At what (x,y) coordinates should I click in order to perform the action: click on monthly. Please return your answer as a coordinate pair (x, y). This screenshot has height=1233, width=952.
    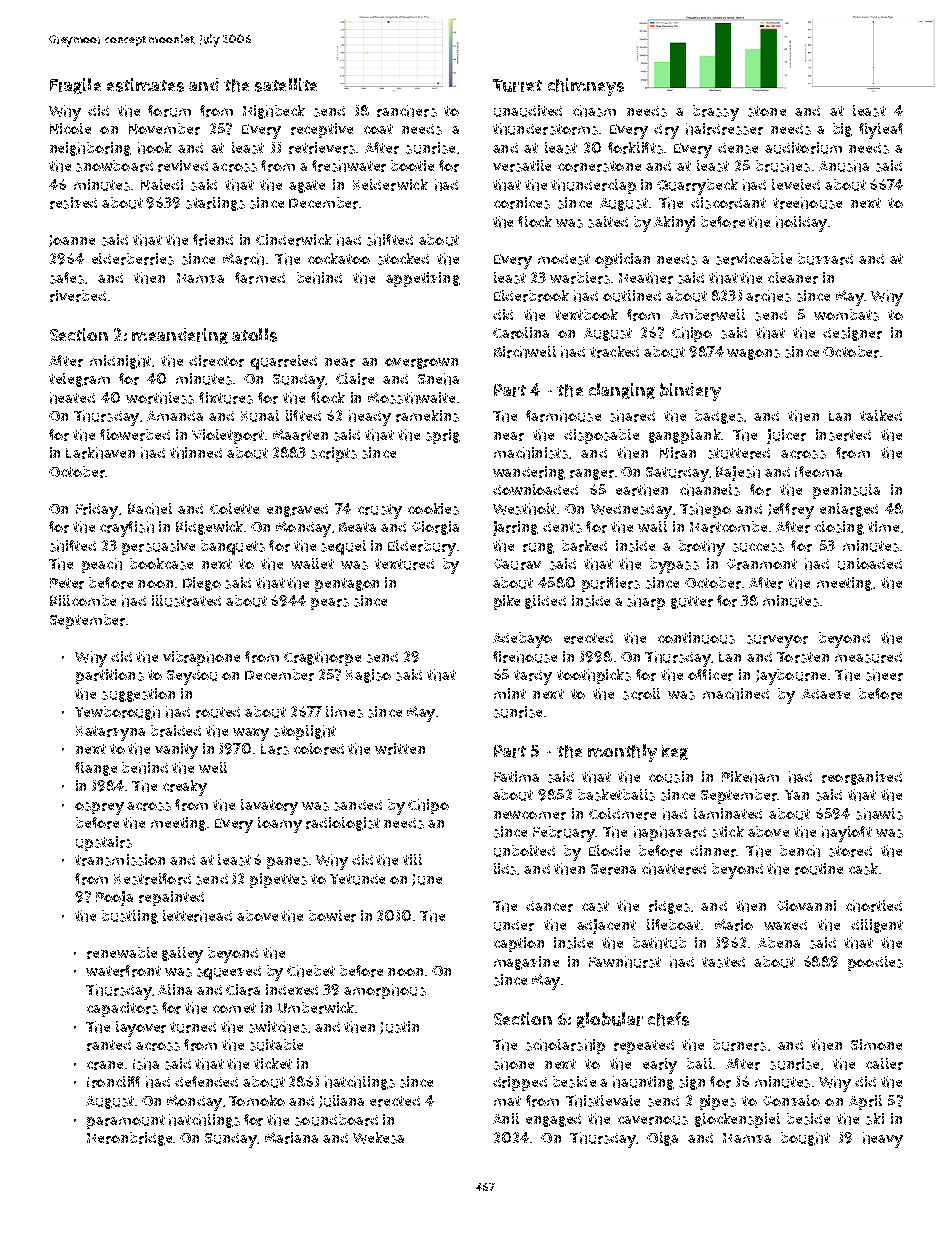
    Looking at the image, I should click on (622, 753).
